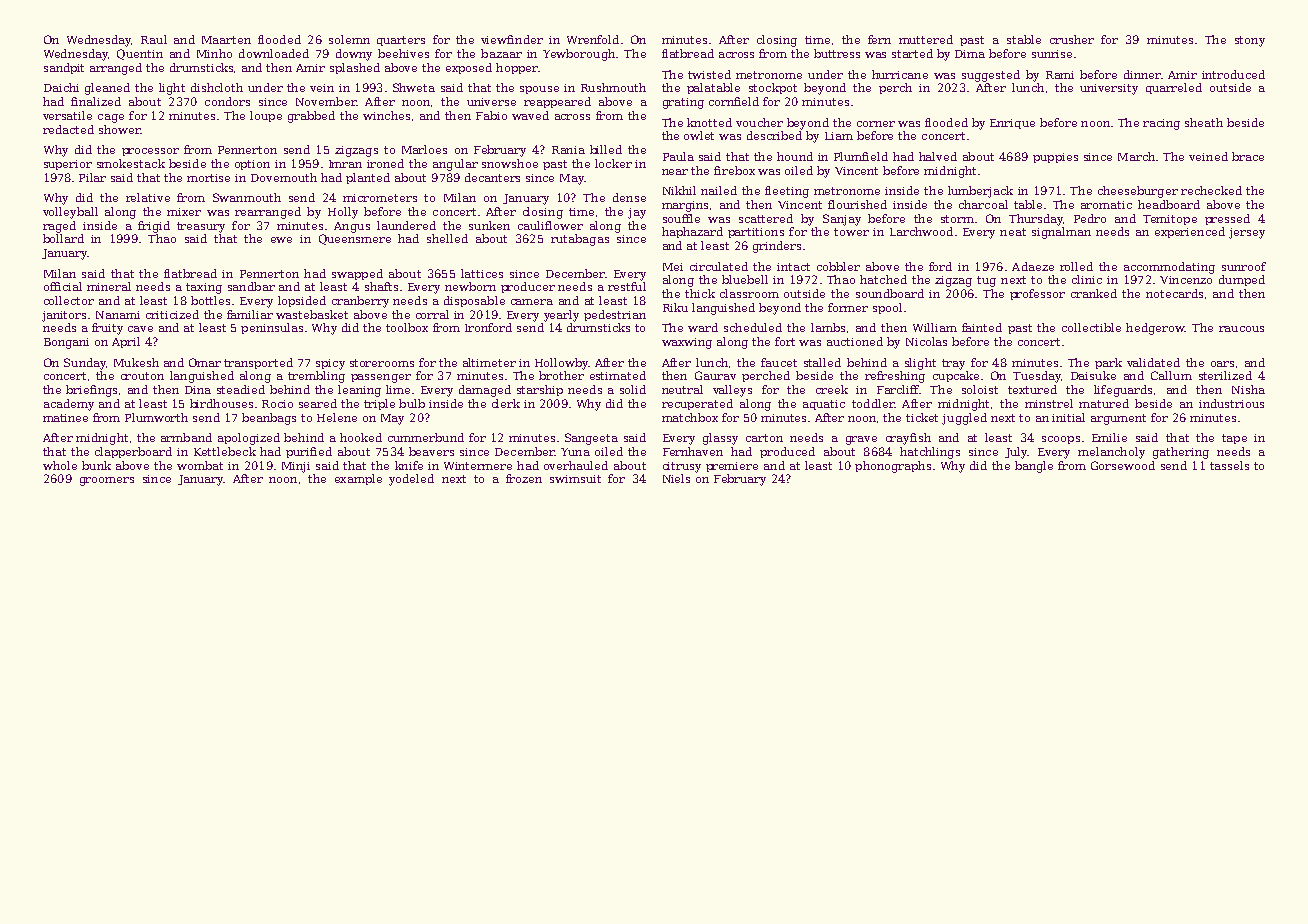 The image size is (1308, 924). I want to click on Mukesh, so click(136, 362).
